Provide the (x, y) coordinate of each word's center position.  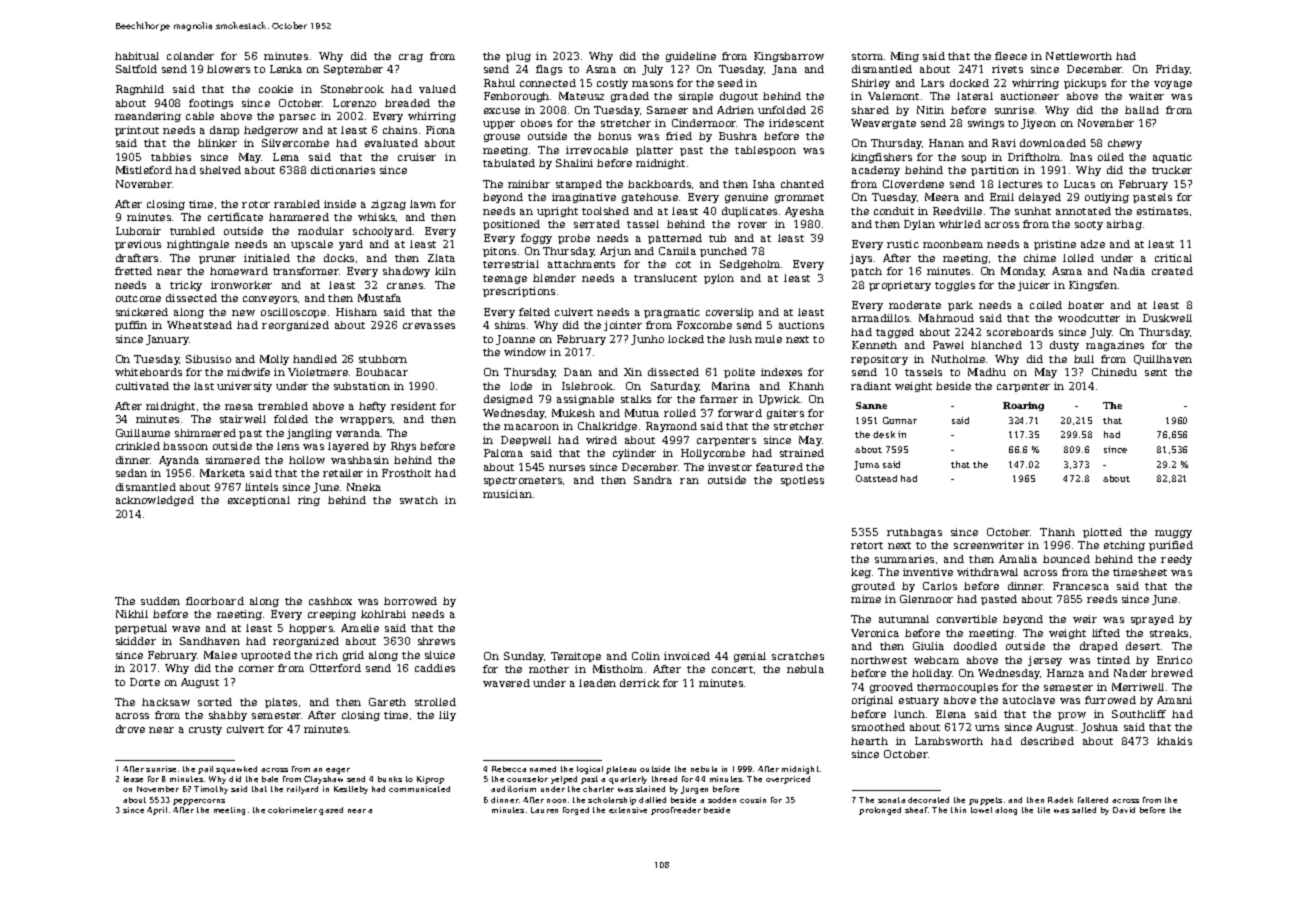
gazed (331, 811)
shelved (220, 170)
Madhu (987, 372)
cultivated (142, 386)
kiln (445, 271)
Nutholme (958, 359)
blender (554, 278)
